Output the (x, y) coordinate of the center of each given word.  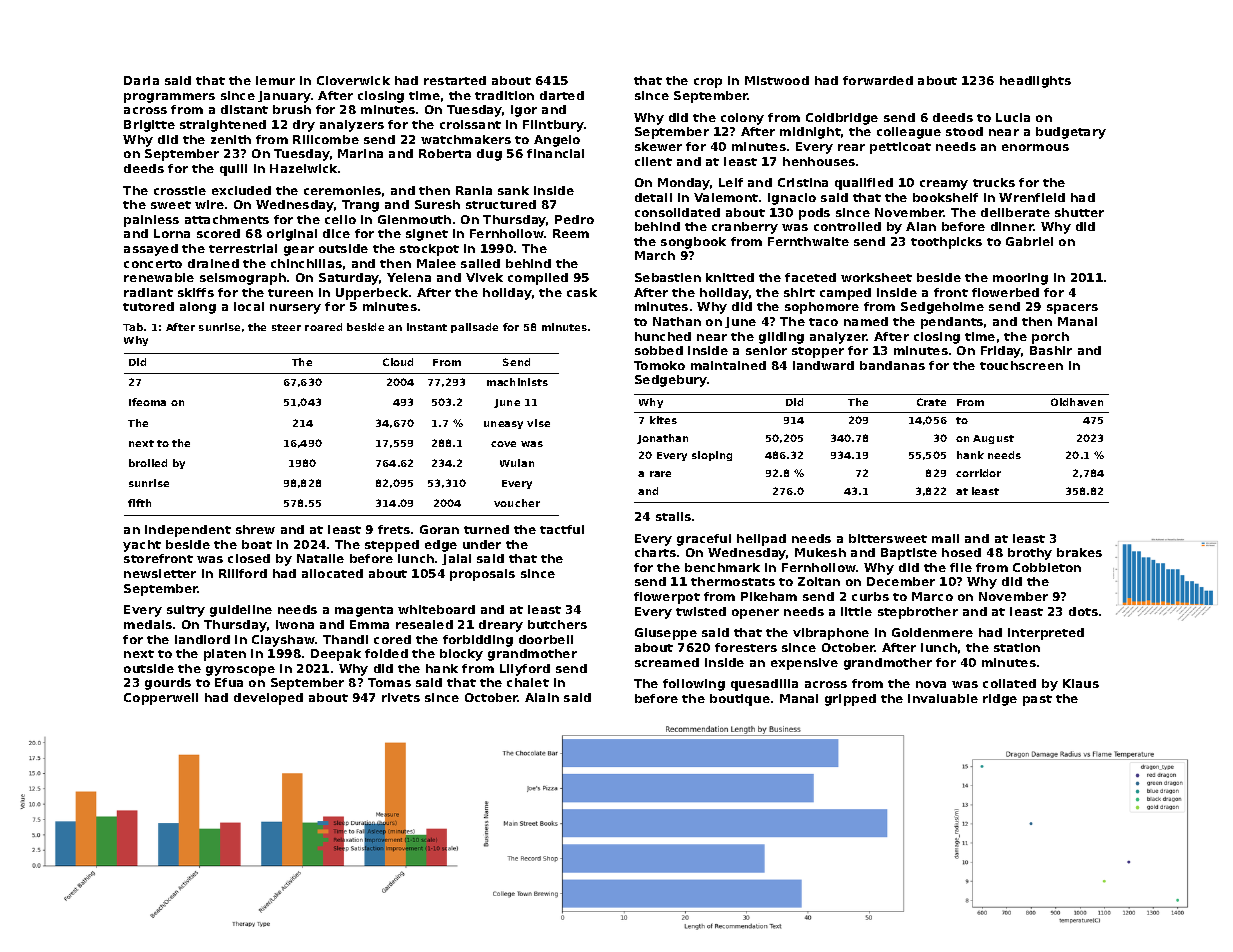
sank (513, 190)
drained (213, 263)
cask (582, 292)
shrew (255, 529)
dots (1083, 611)
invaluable (943, 698)
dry (304, 126)
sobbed (659, 350)
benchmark (722, 567)
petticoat (900, 148)
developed (268, 699)
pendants (952, 323)
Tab (133, 327)
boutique (740, 700)
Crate (931, 402)
